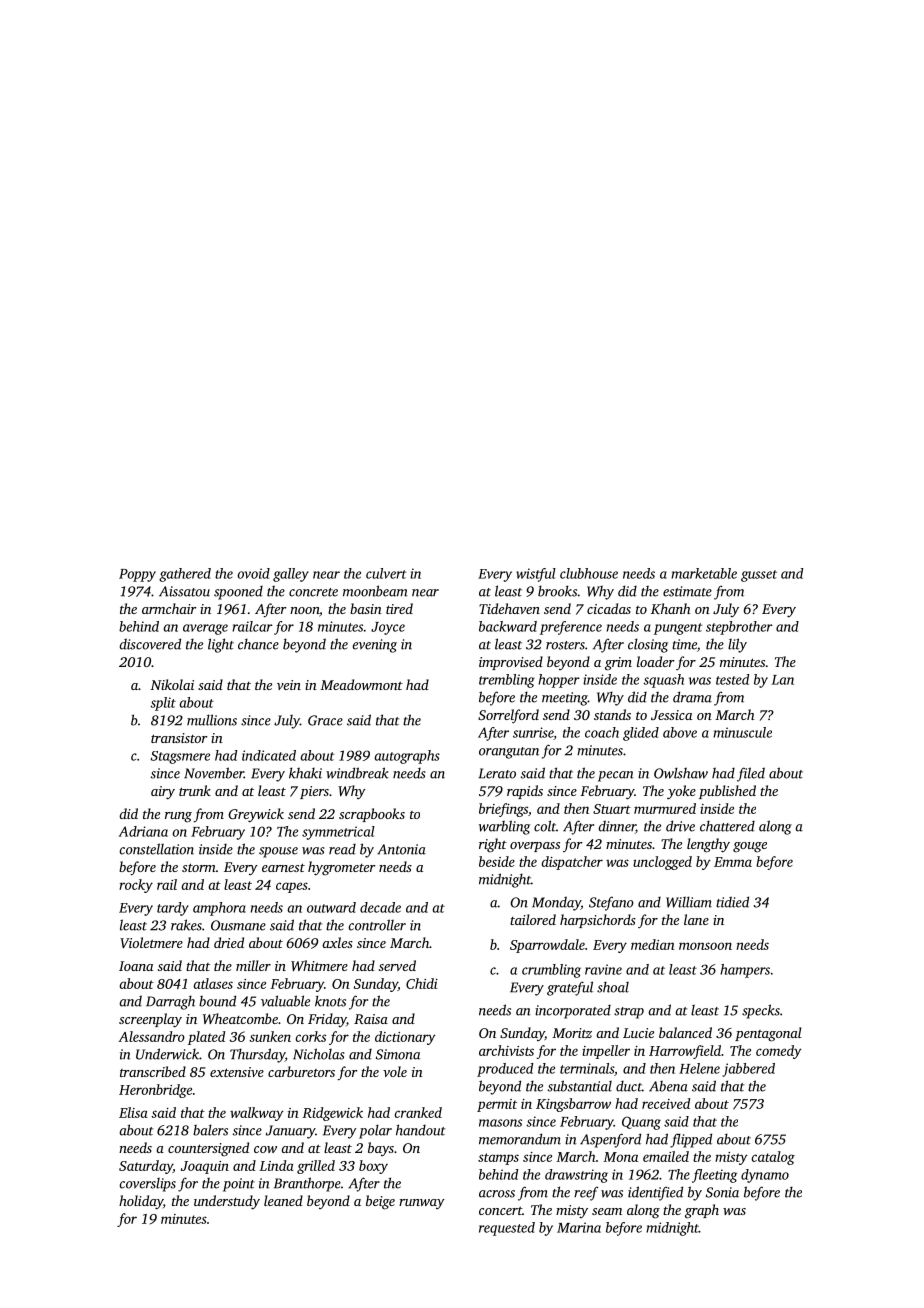  What do you see at coordinates (655, 1193) in the screenshot?
I see `identified` at bounding box center [655, 1193].
